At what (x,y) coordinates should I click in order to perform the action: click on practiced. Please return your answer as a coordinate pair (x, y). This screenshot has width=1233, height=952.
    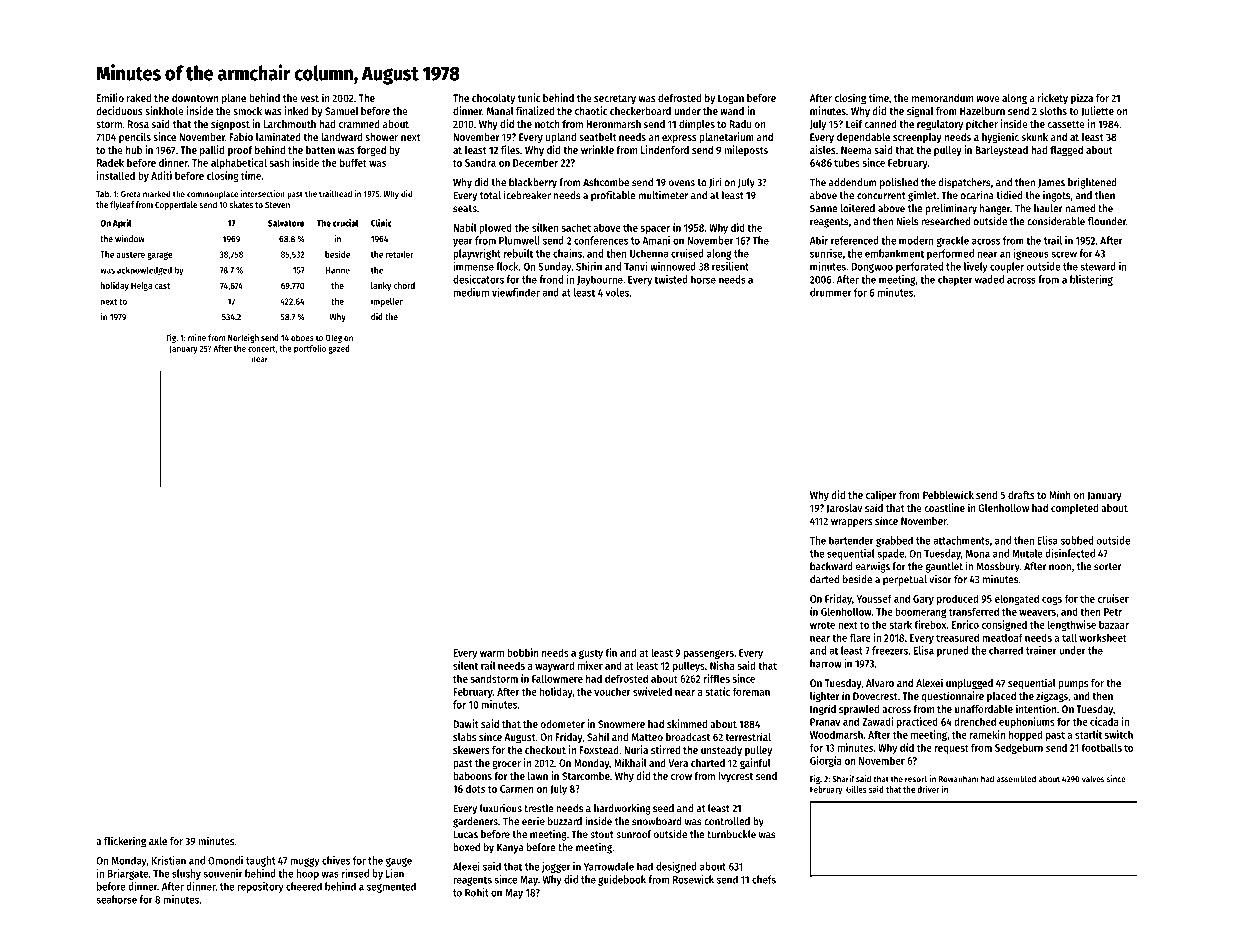
    Looking at the image, I should click on (917, 722).
